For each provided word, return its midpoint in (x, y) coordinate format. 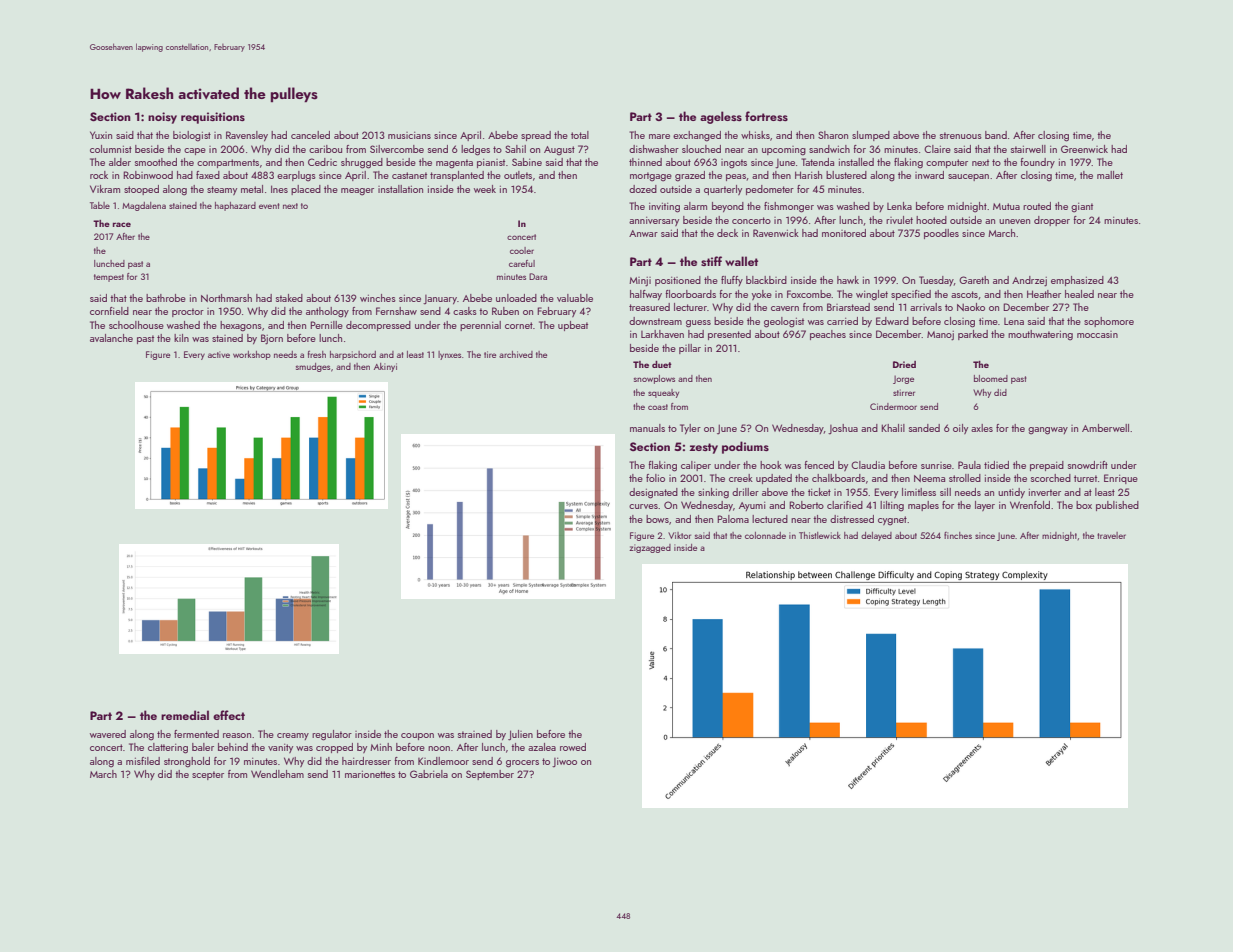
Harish (808, 175)
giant (1082, 208)
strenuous (961, 135)
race (122, 224)
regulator (332, 735)
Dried (904, 364)
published (1117, 506)
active (219, 354)
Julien (520, 735)
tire (490, 354)
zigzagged (650, 548)
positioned (678, 281)
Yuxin (101, 135)
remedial (185, 715)
